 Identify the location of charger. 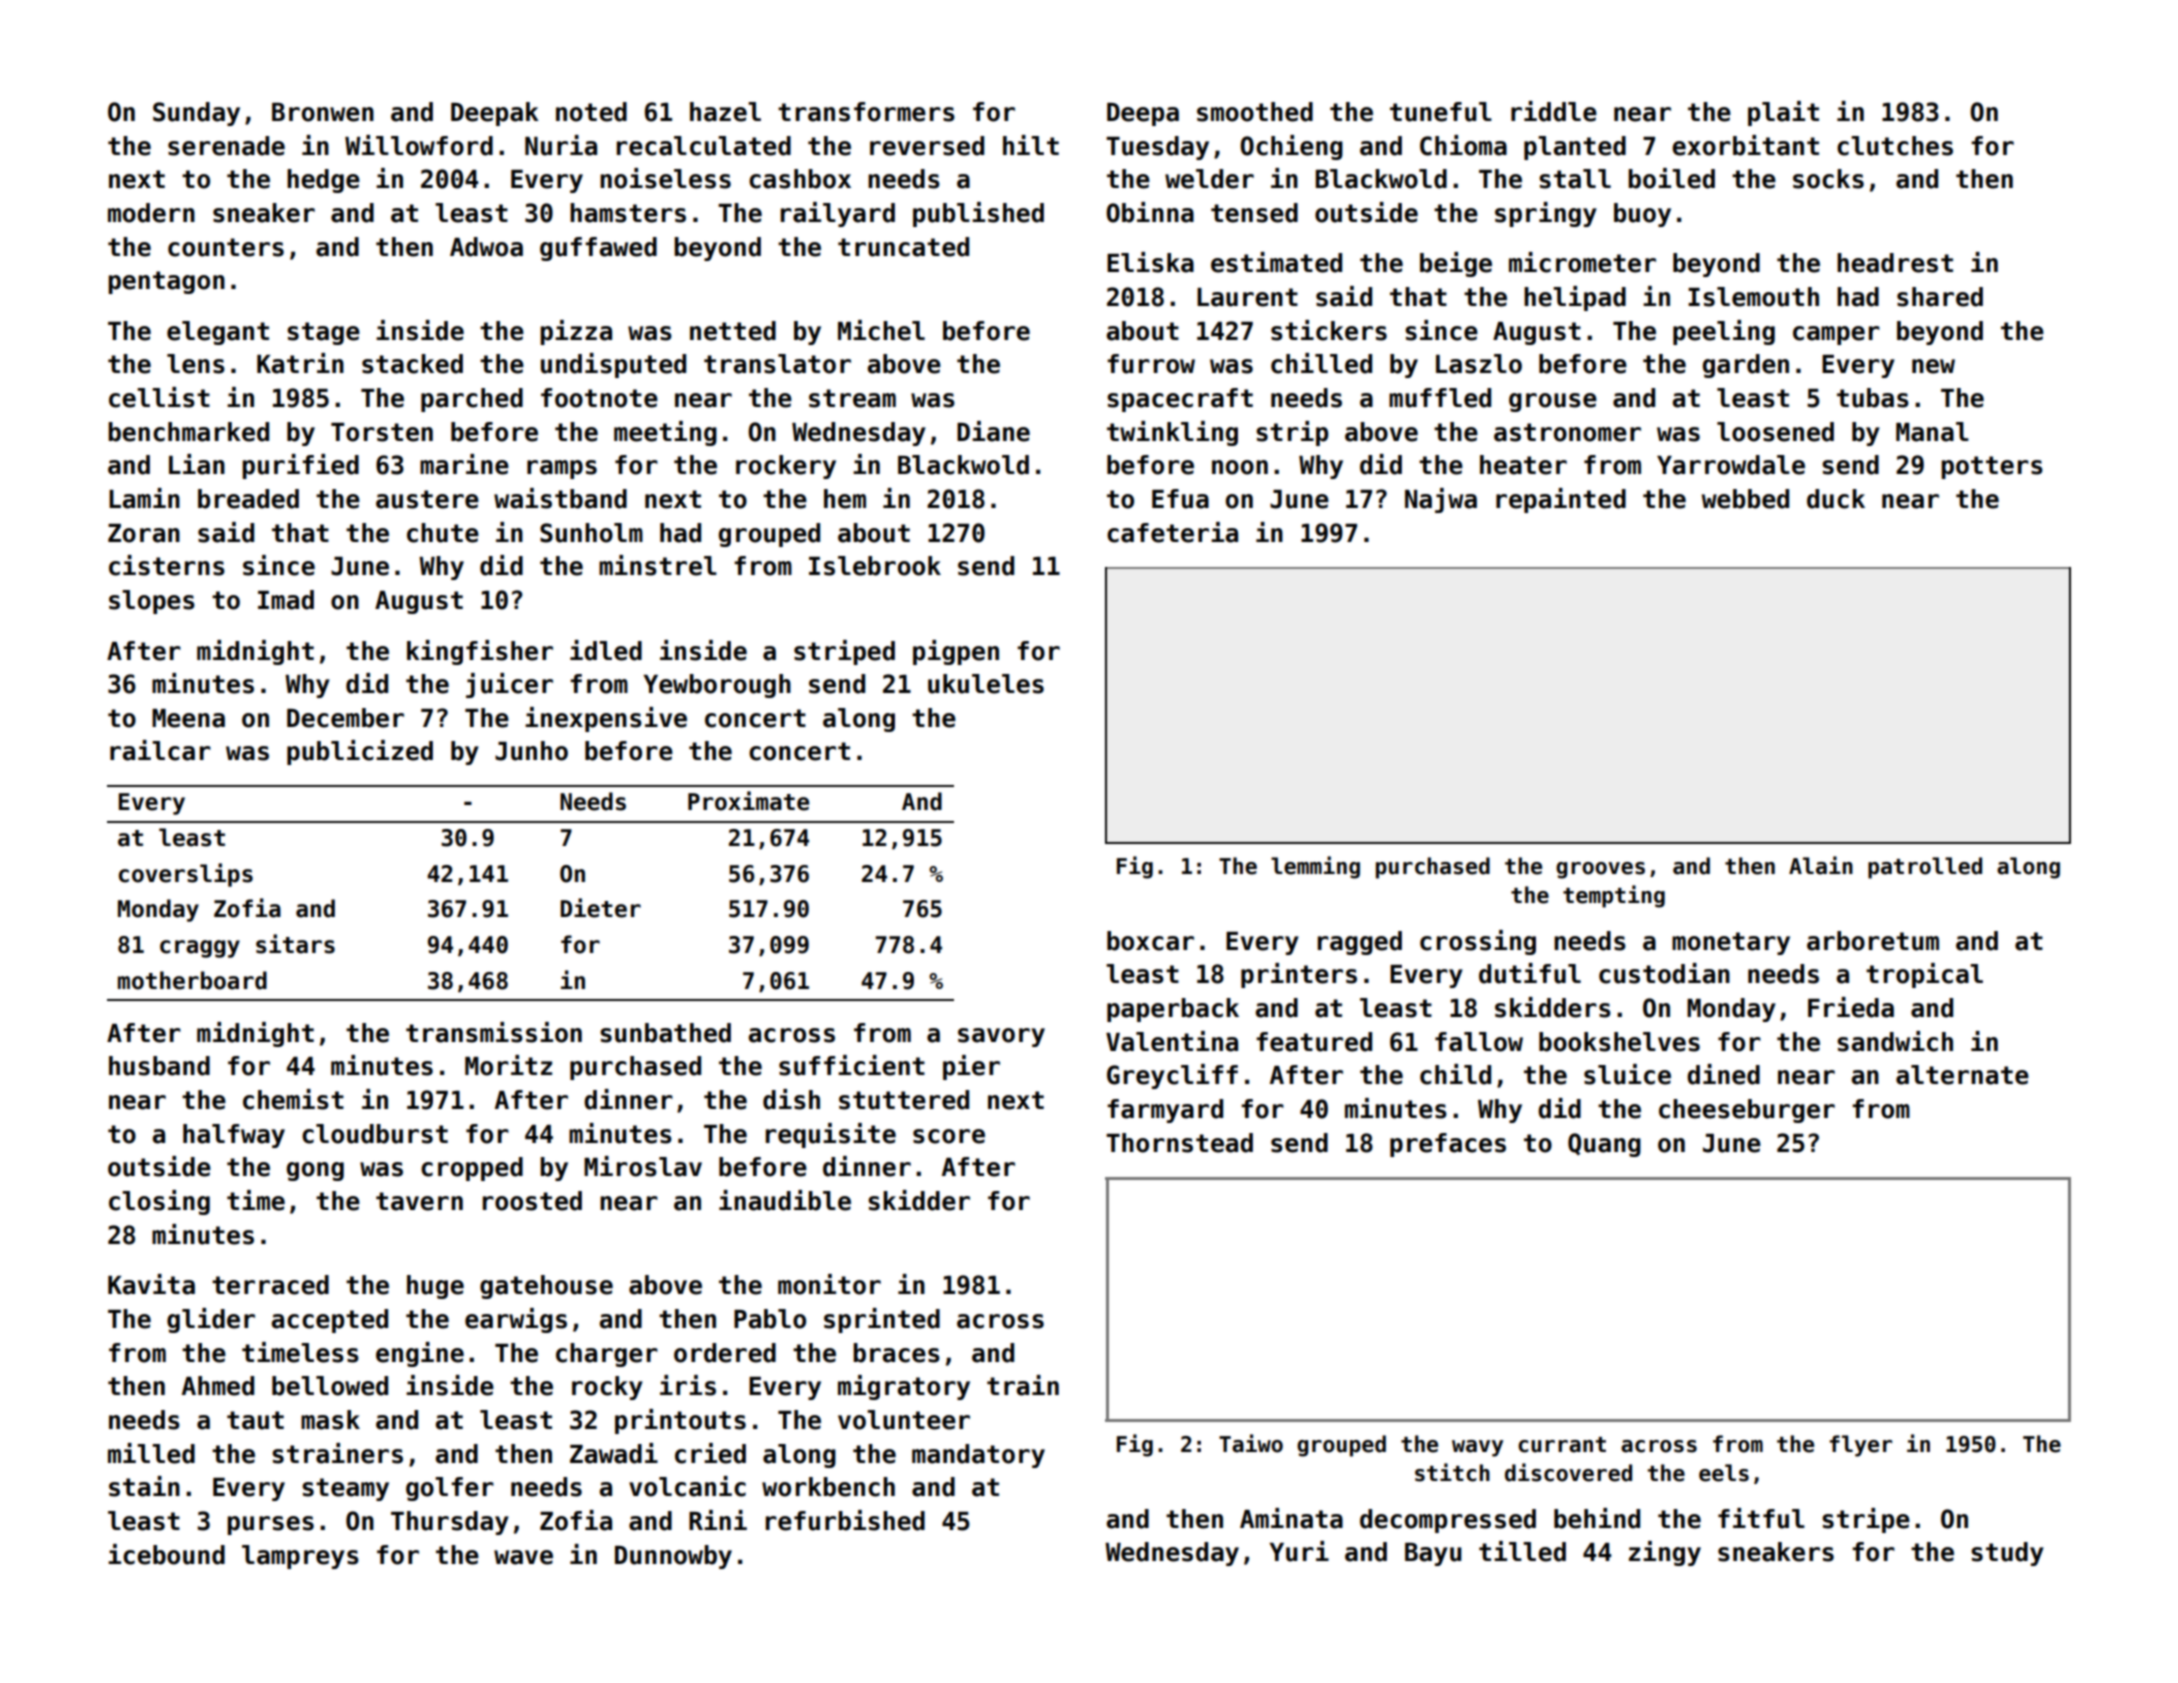
(607, 1355).
